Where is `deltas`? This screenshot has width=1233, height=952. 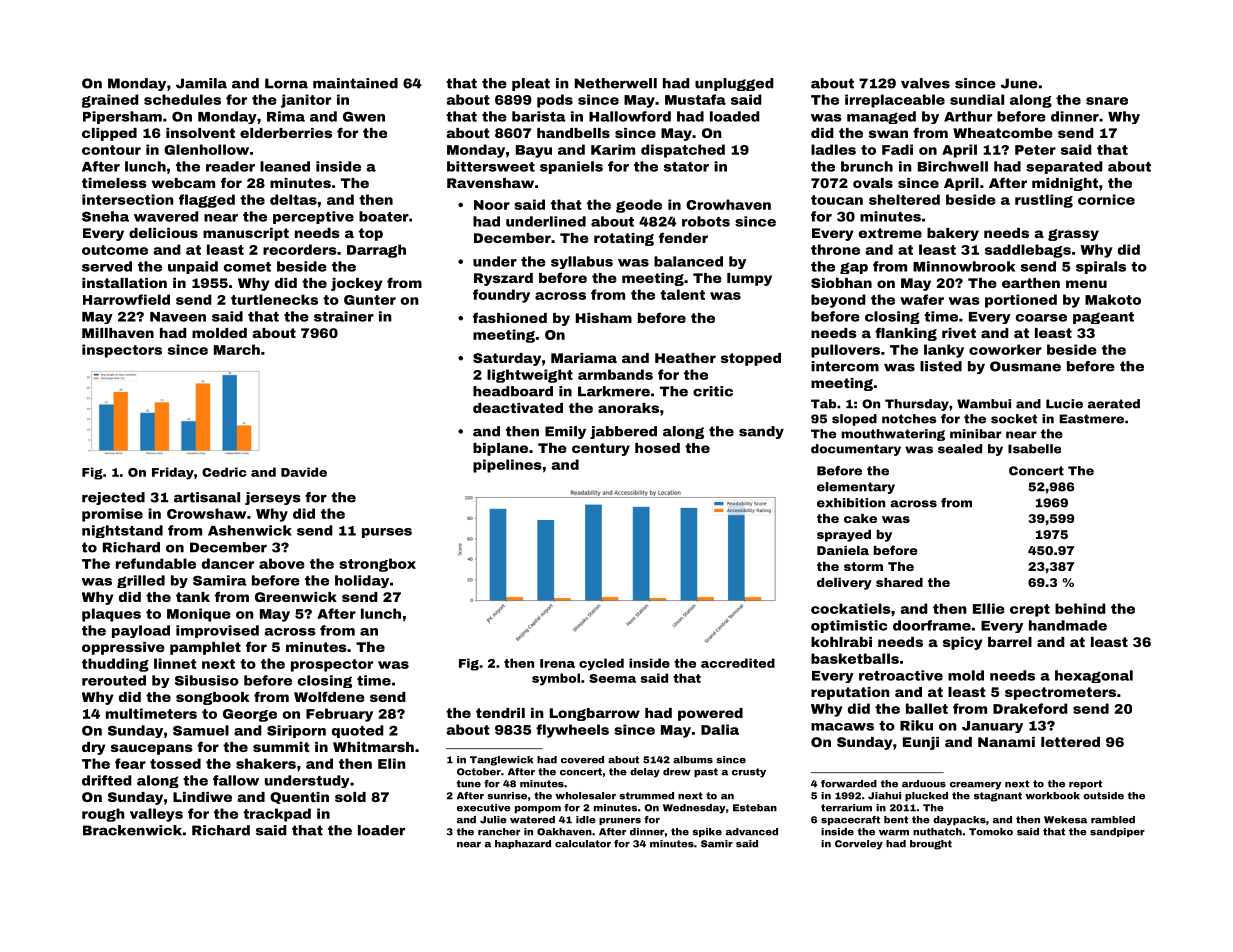
deltas is located at coordinates (293, 199).
